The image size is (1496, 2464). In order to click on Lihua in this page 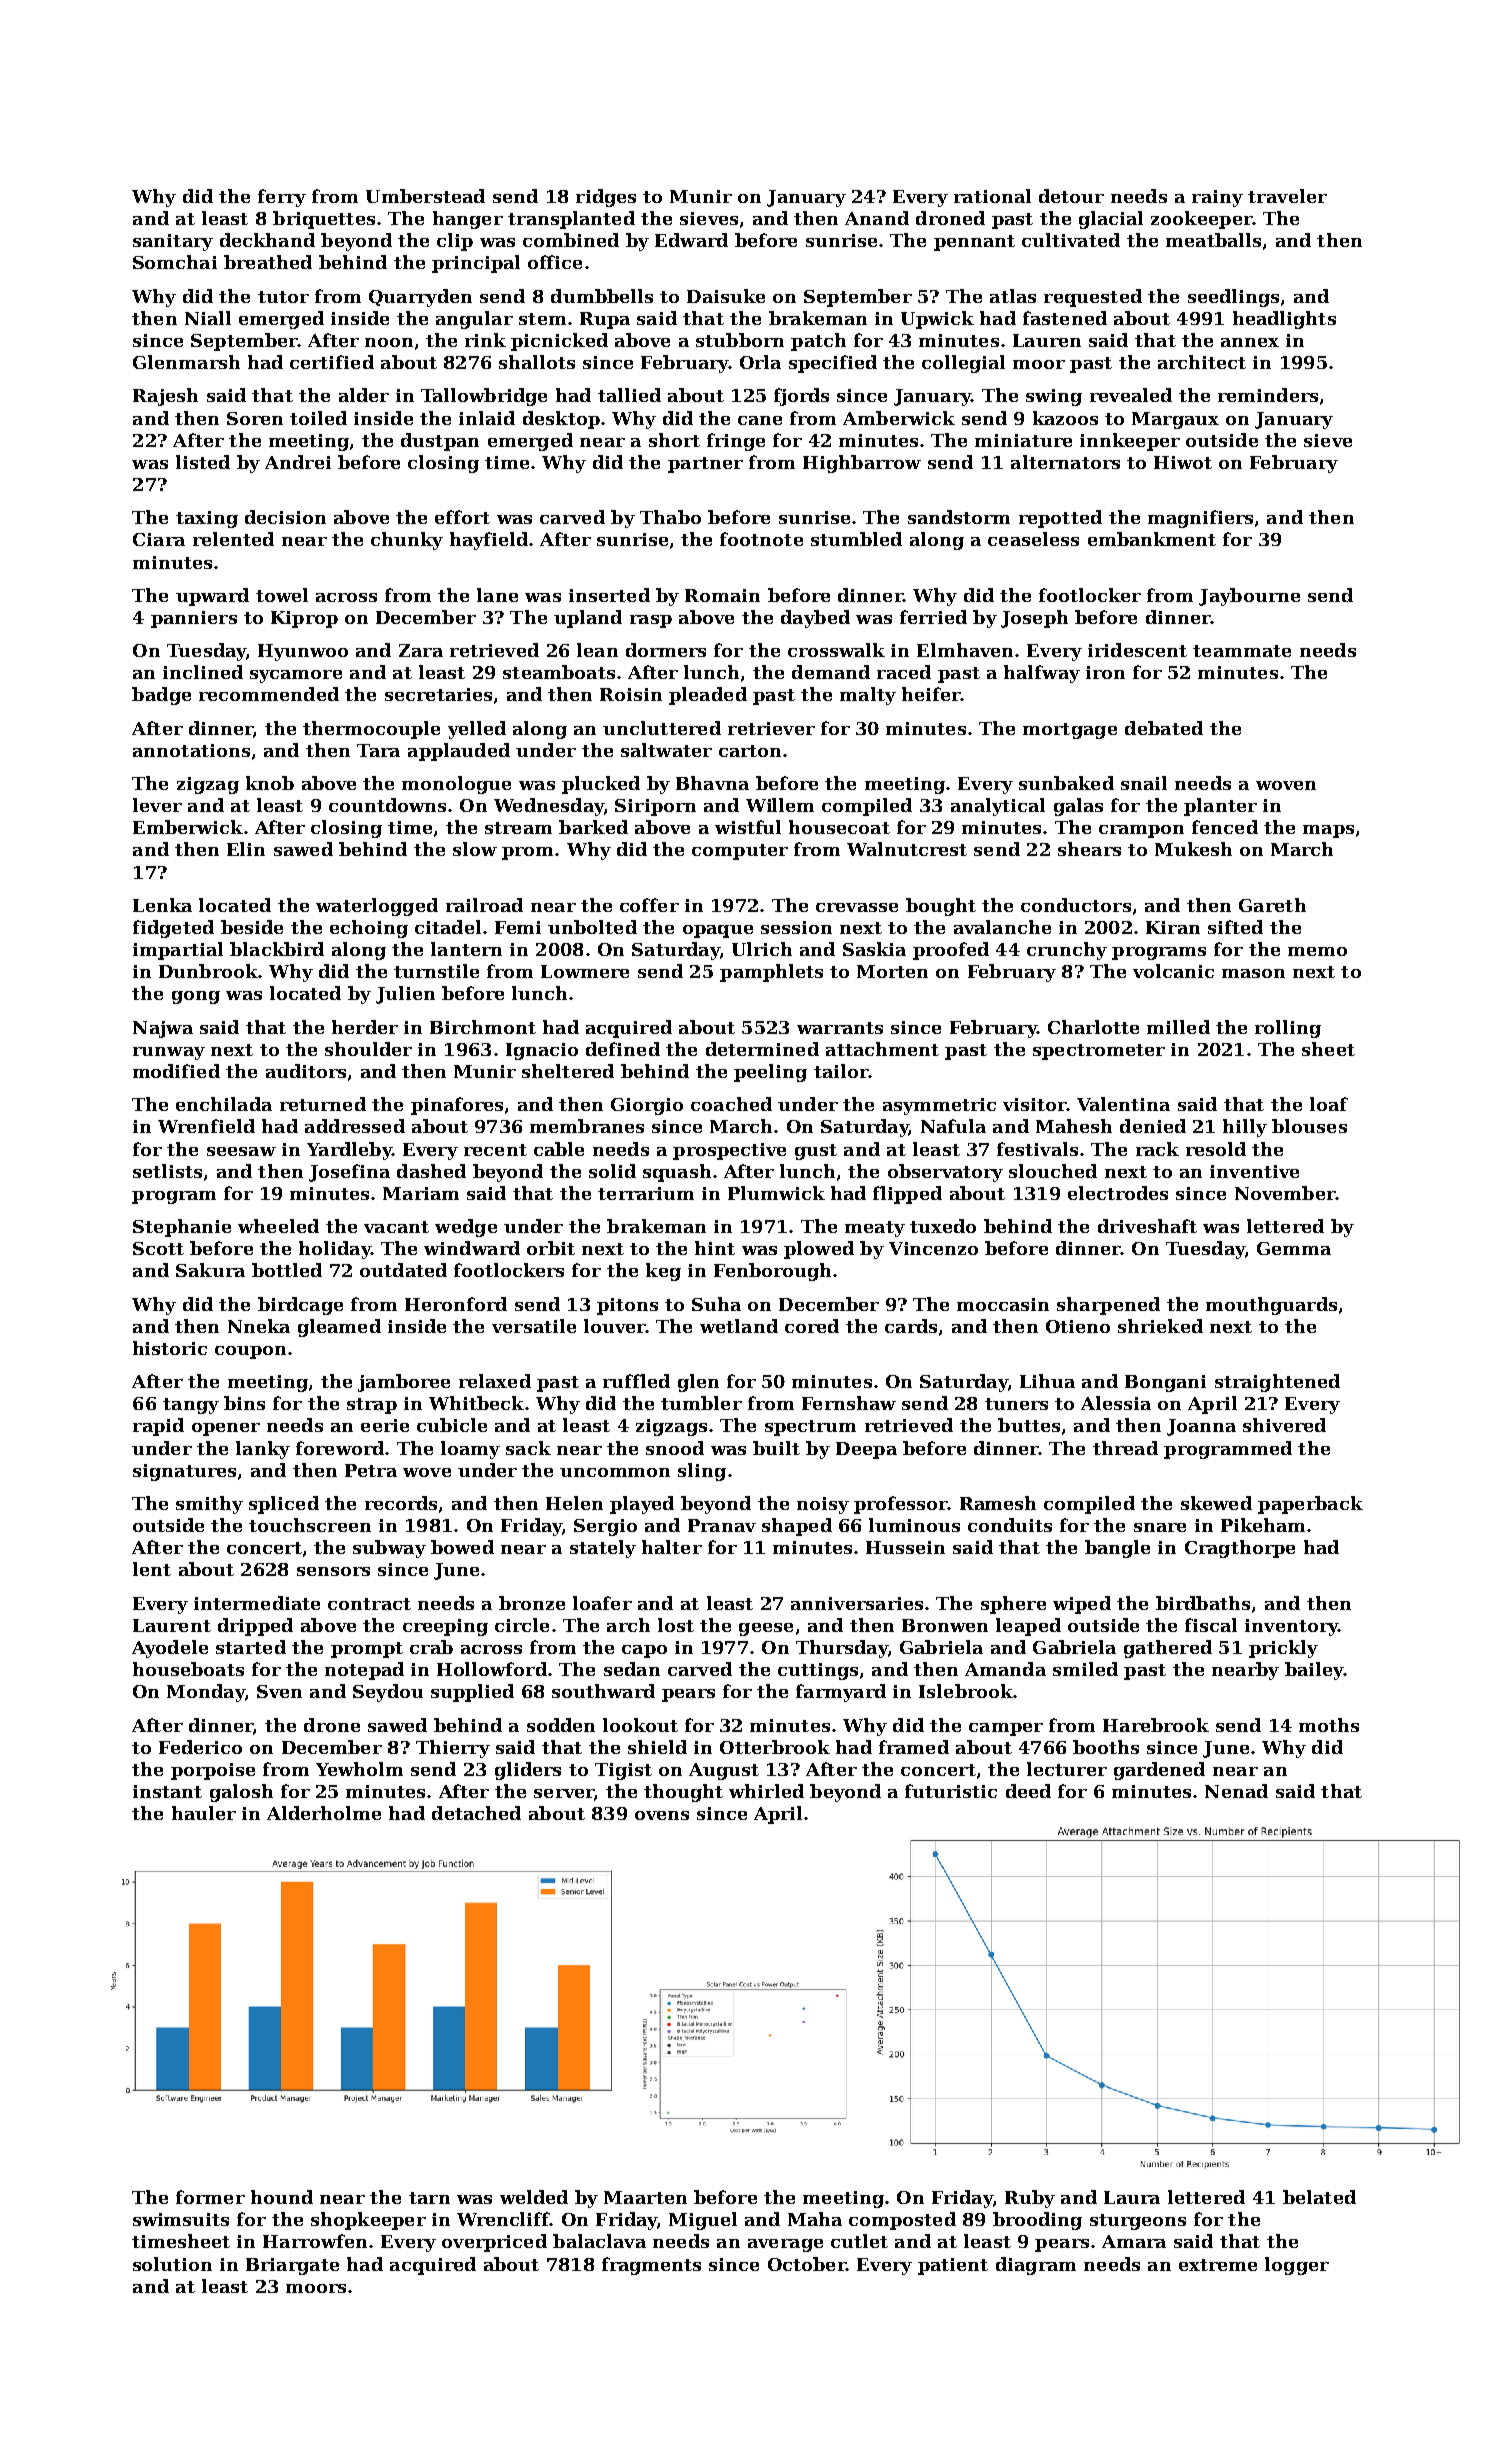, I will do `click(1047, 1381)`.
